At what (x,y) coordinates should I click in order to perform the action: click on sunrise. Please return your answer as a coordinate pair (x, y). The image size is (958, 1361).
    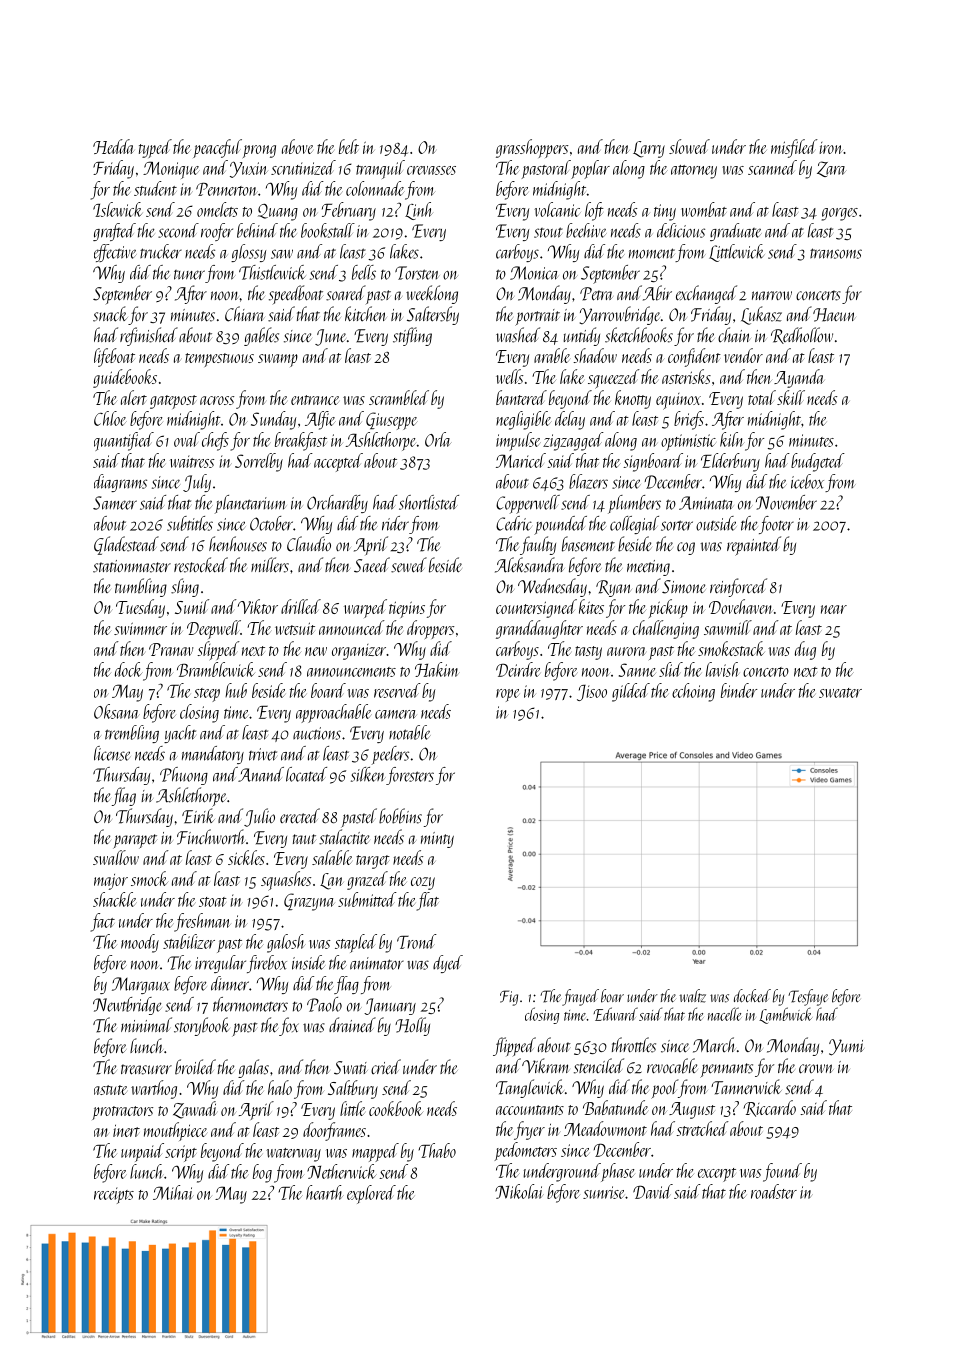
    Looking at the image, I should click on (603, 1192).
